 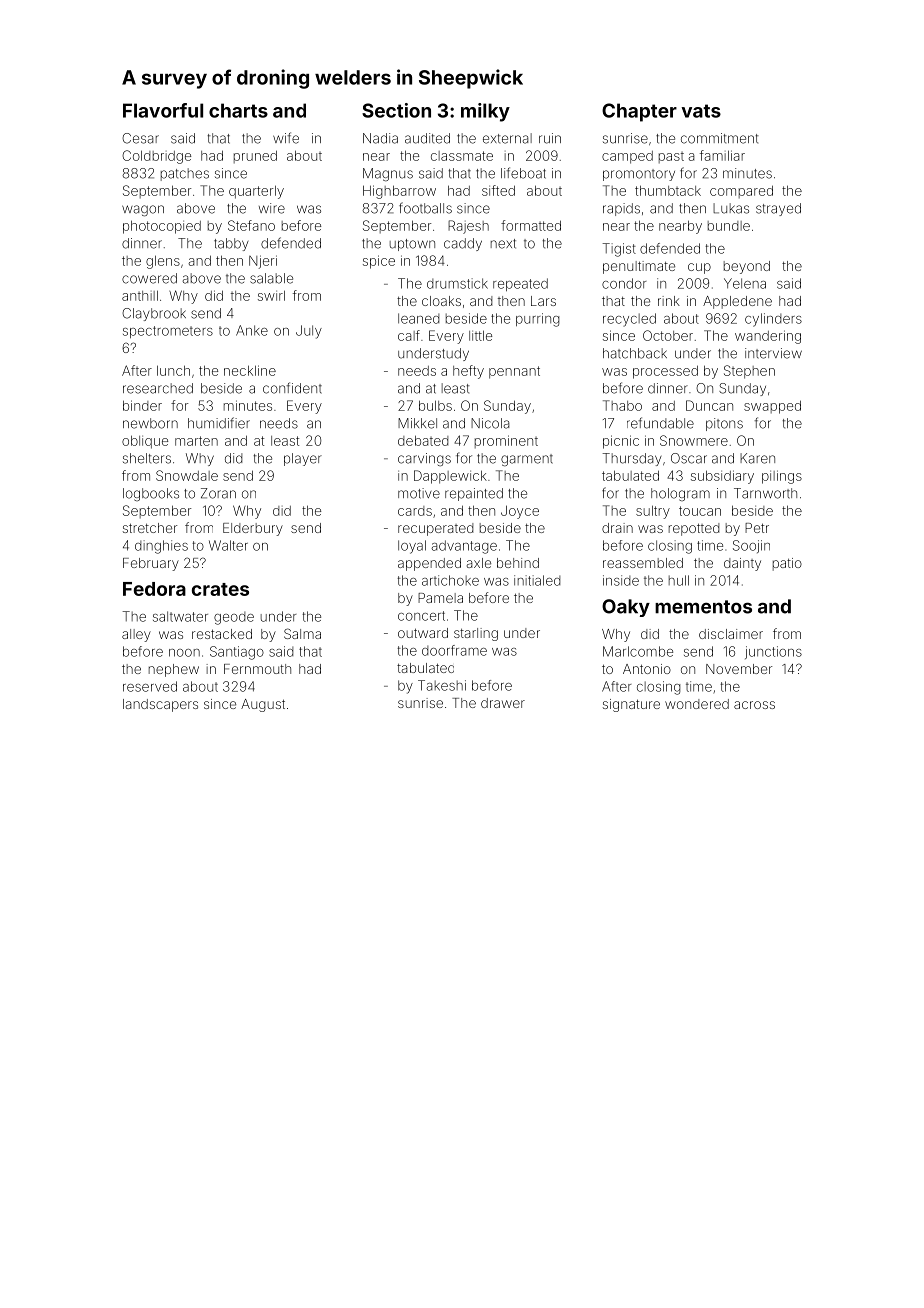 I want to click on Lars, so click(x=543, y=301).
